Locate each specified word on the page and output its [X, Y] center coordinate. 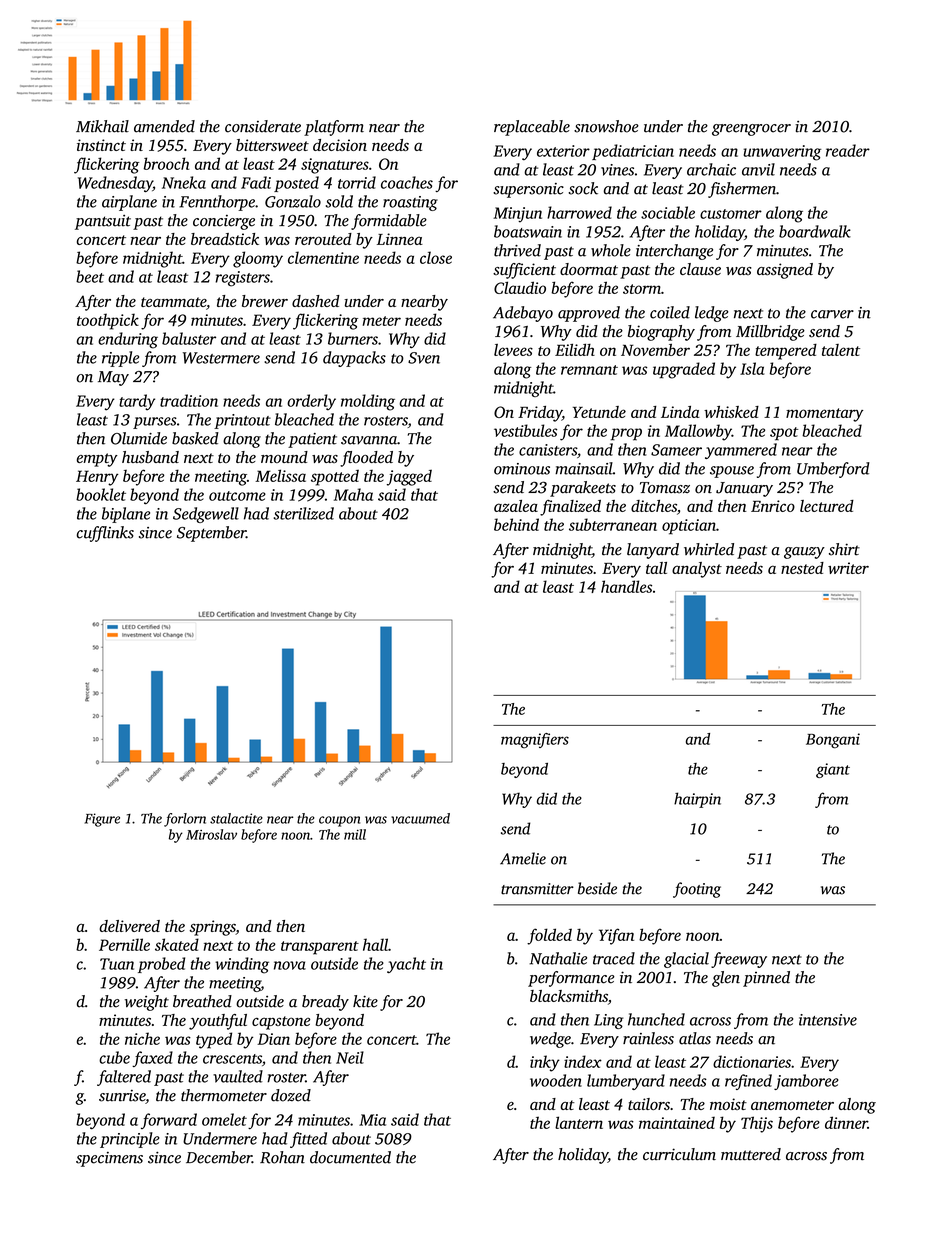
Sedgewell [206, 515]
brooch [166, 163]
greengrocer [751, 130]
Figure [102, 820]
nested [802, 568]
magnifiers [535, 740]
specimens [109, 1159]
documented [350, 1157]
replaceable [532, 128]
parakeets [583, 489]
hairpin [697, 800]
